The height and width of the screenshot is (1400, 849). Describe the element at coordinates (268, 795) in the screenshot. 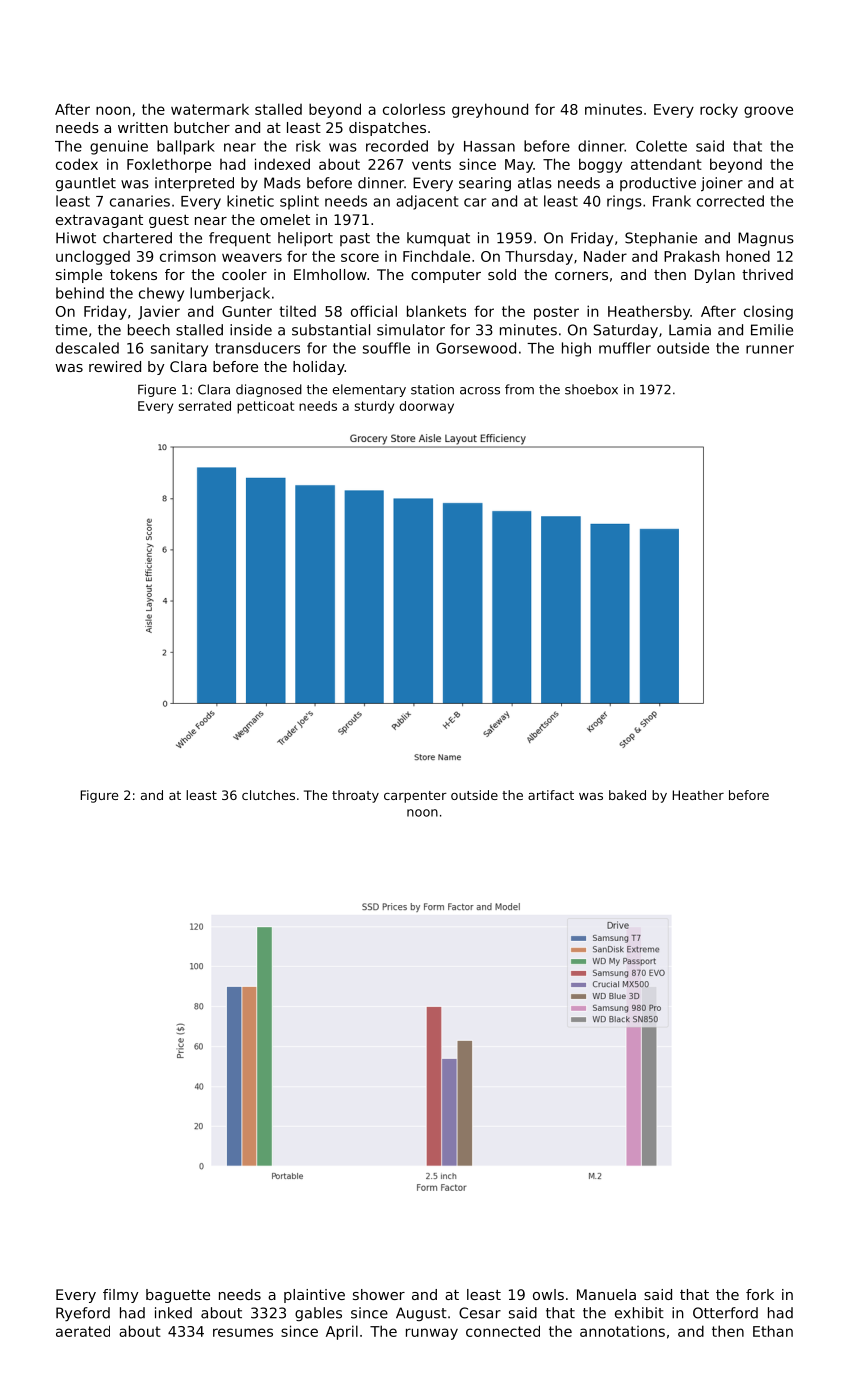

I see `clutches` at that location.
